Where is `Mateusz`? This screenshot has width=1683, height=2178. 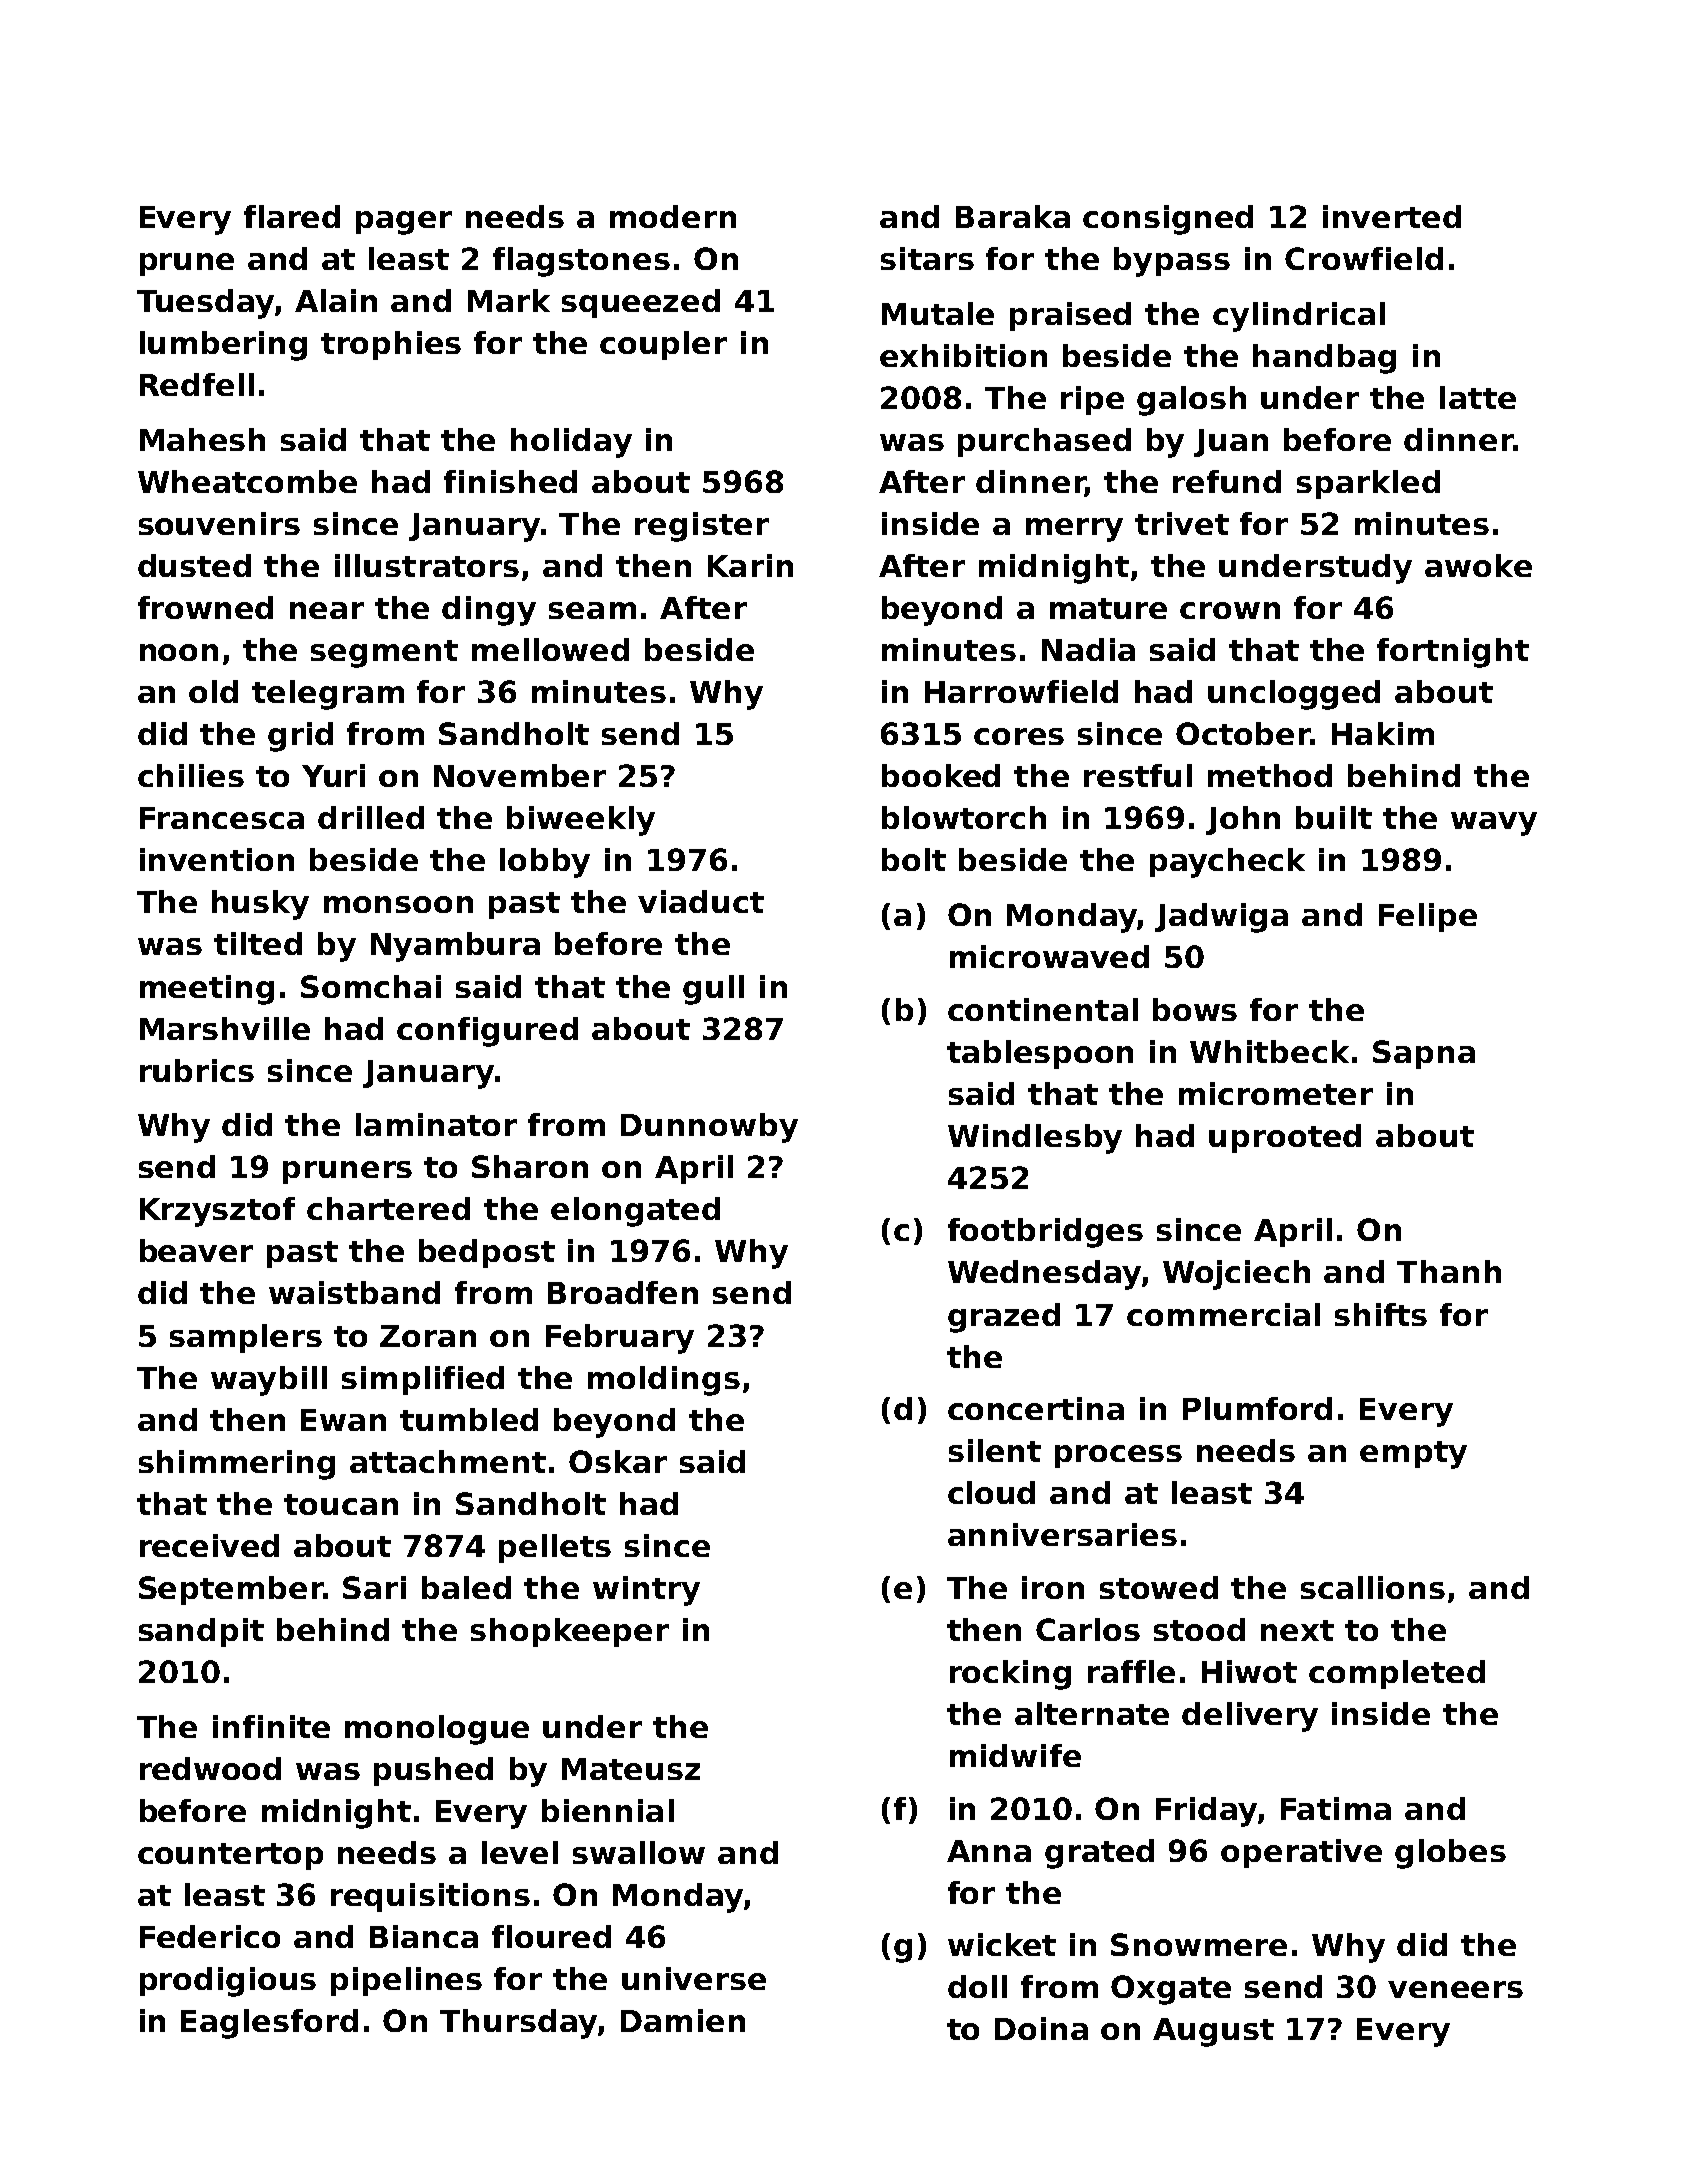
Mateusz is located at coordinates (631, 1769).
